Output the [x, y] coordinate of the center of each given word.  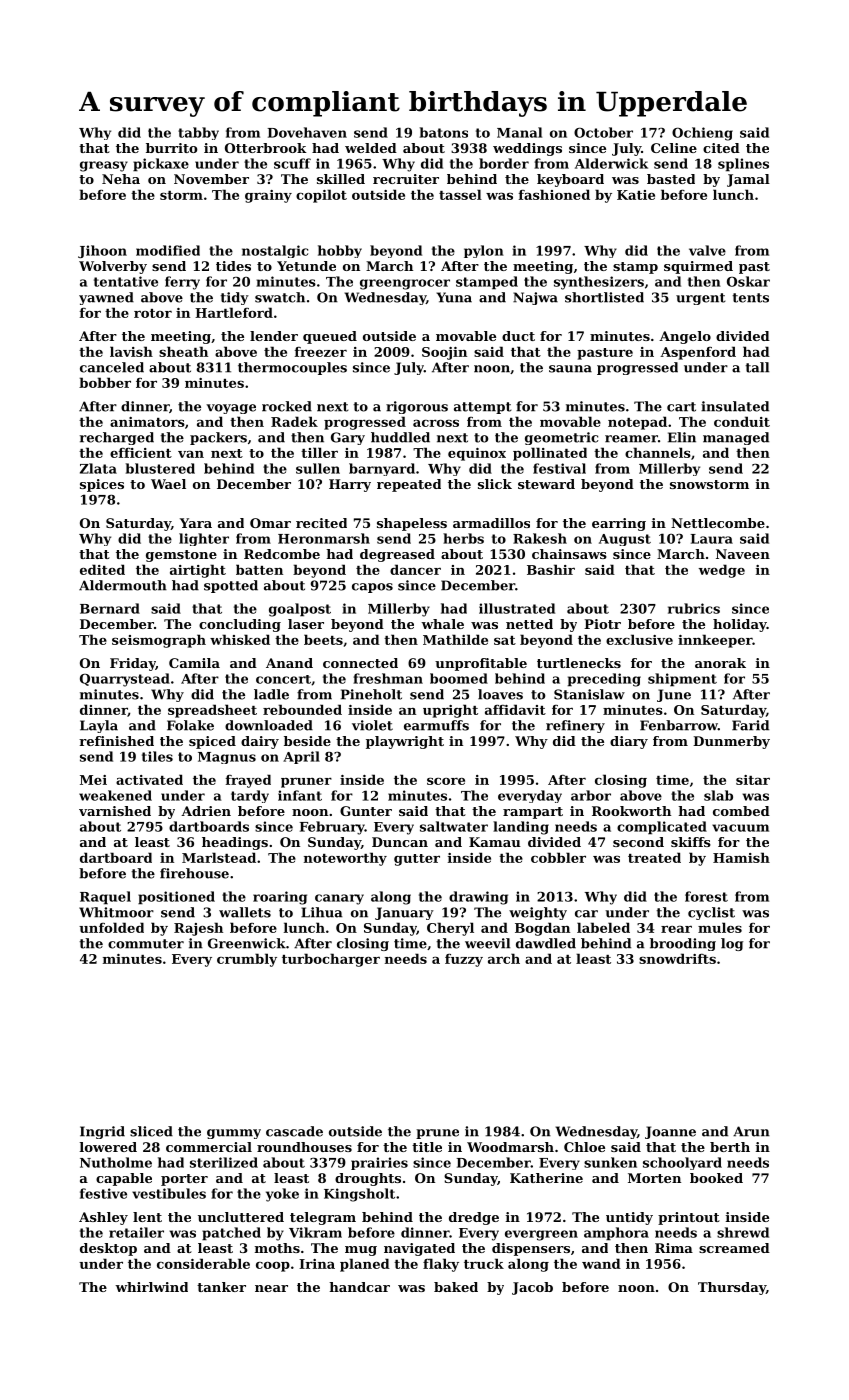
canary [339, 899]
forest [706, 896]
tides [233, 266]
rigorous [417, 407]
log [732, 944]
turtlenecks [579, 663]
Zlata [98, 468]
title [427, 1147]
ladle [271, 694]
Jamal [748, 180]
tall [757, 367]
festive [103, 1193]
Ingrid [102, 1132]
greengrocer [405, 284]
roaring [280, 898]
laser [306, 624]
